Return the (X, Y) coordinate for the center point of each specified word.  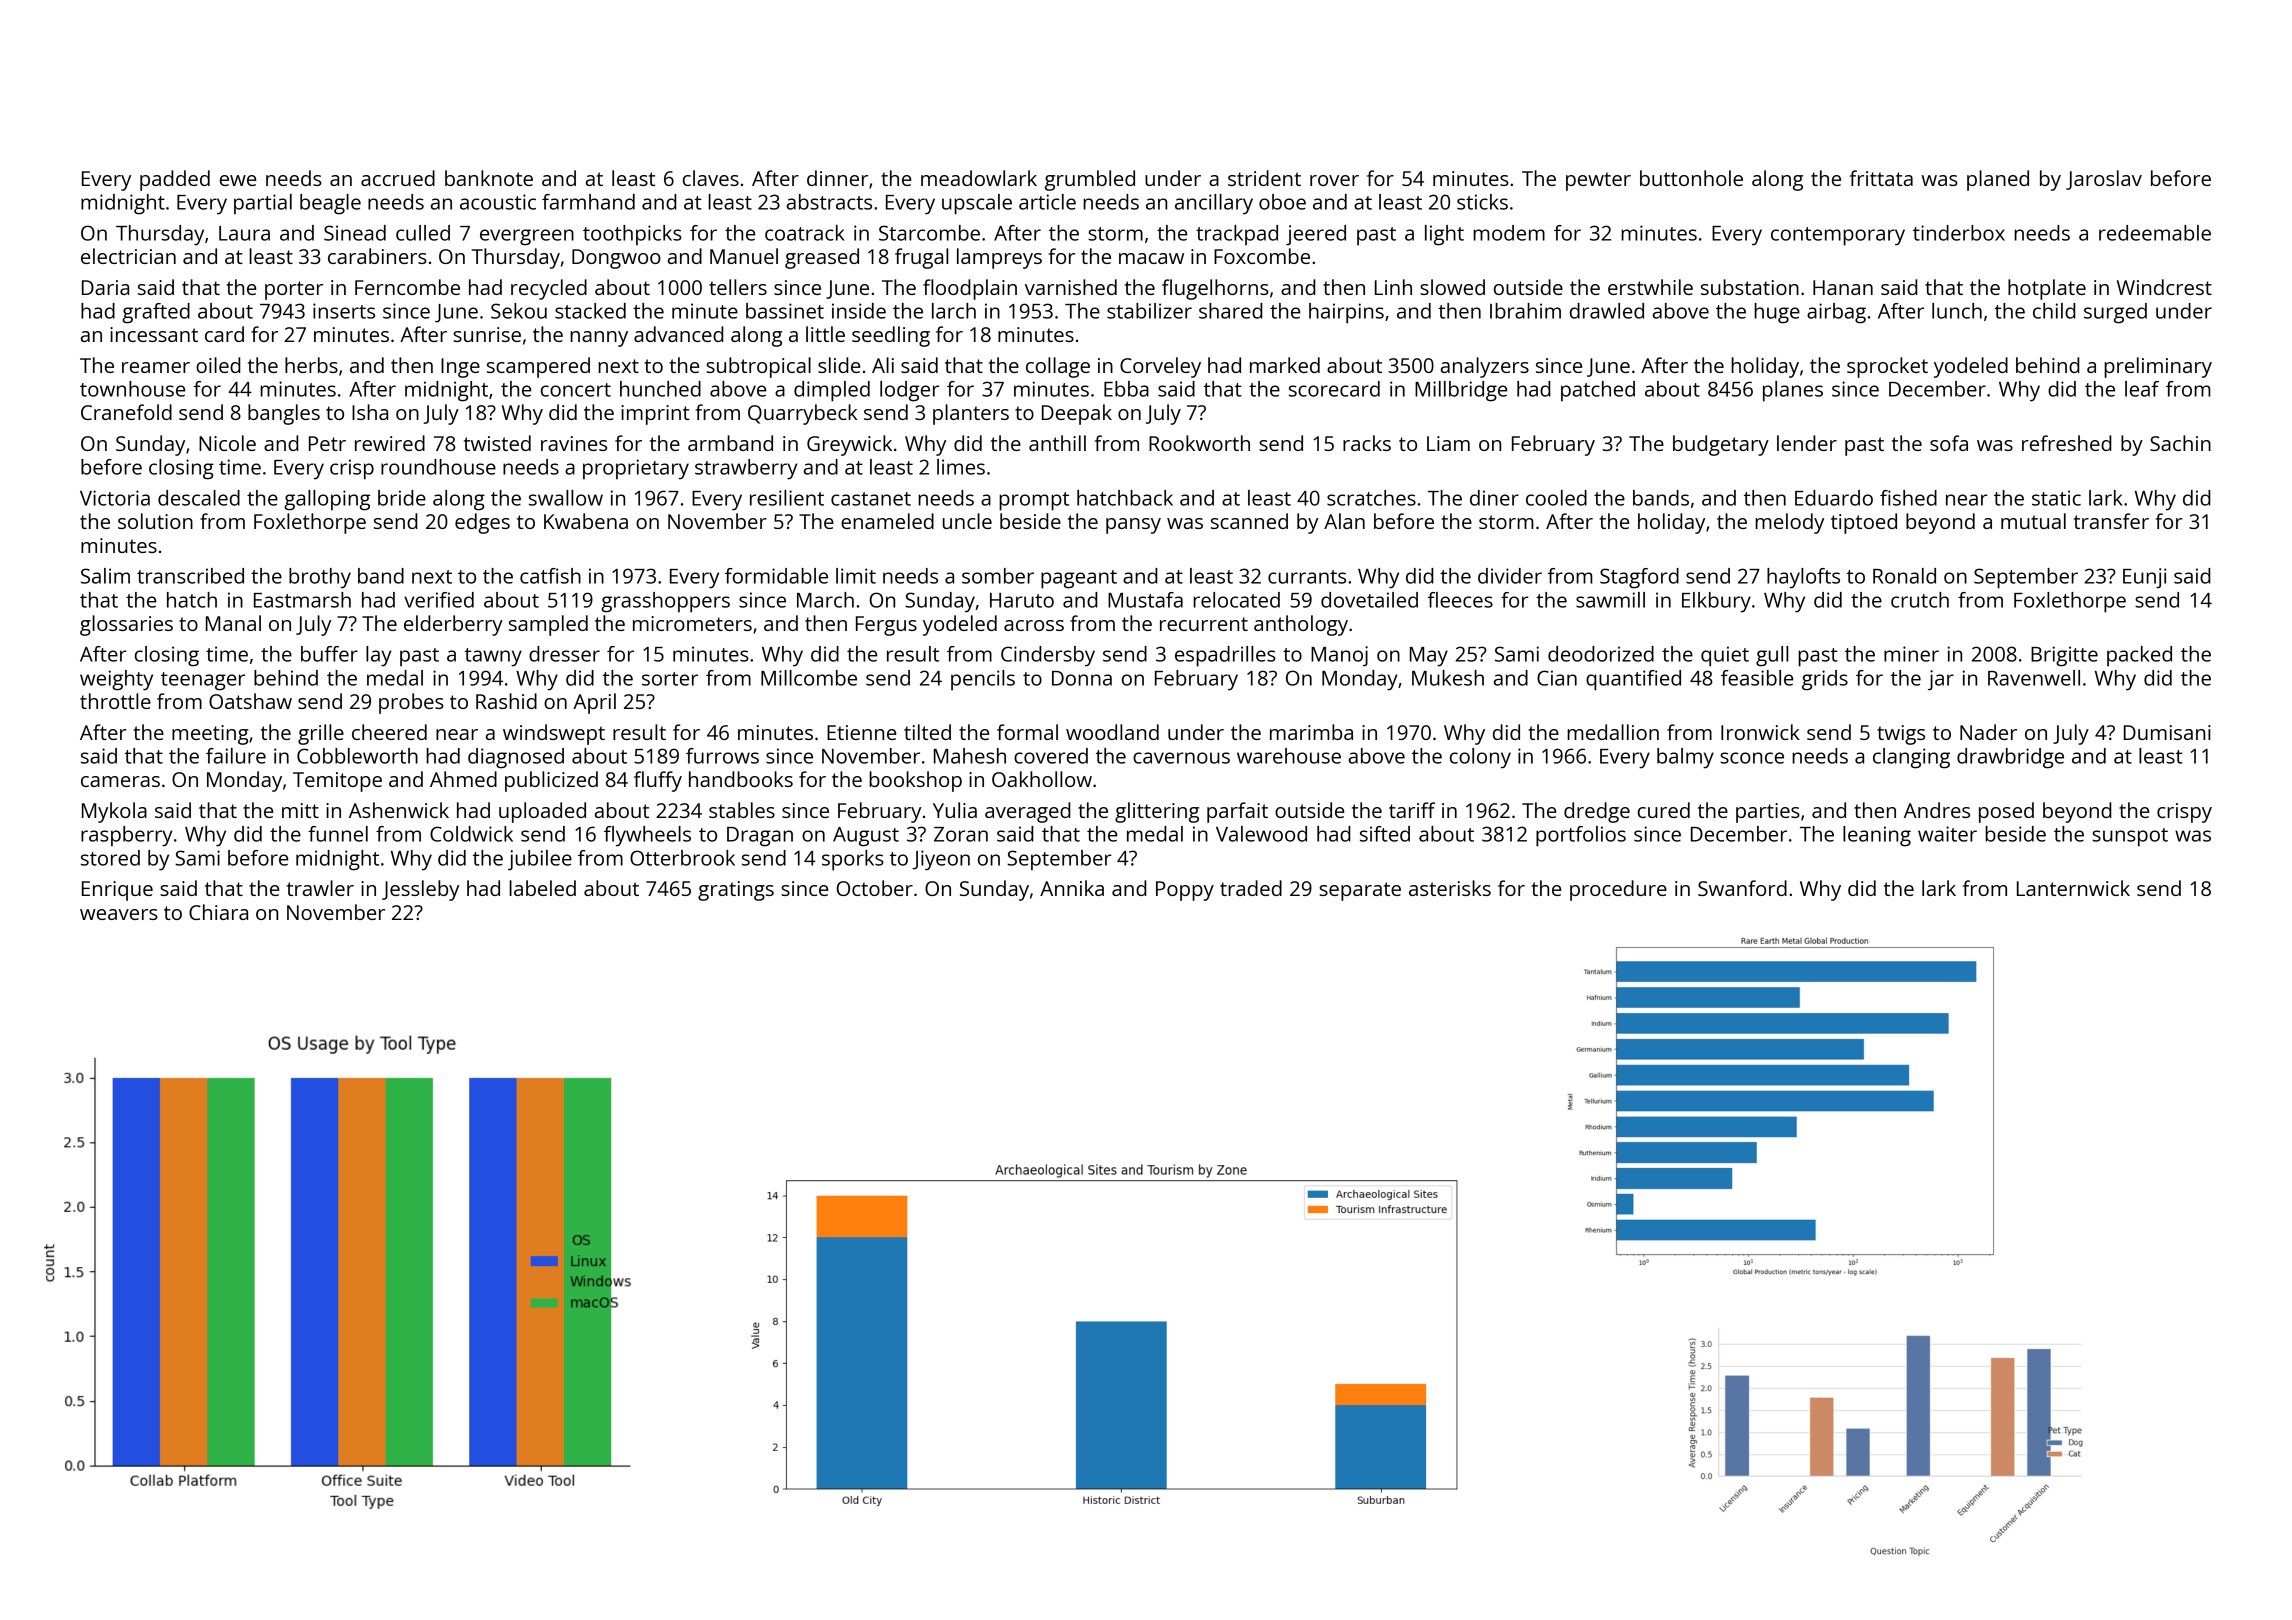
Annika (1072, 888)
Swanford (1742, 888)
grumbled (1090, 180)
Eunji (2144, 578)
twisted (497, 443)
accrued (398, 178)
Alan (1344, 521)
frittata (1881, 178)
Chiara (218, 912)
